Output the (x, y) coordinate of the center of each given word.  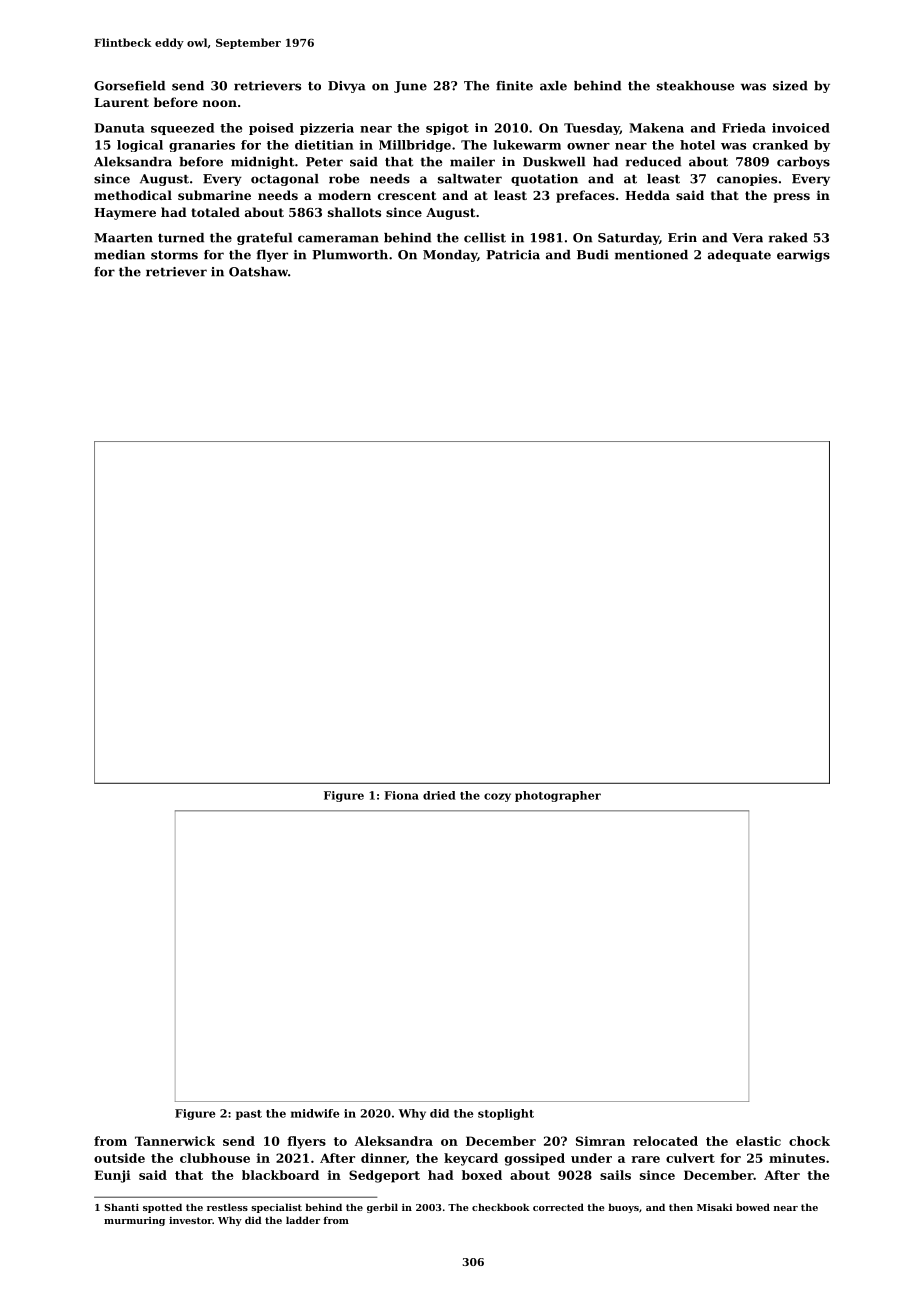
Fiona (401, 795)
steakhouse (695, 86)
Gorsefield (129, 86)
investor (190, 1220)
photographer (558, 796)
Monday (450, 256)
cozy (497, 797)
